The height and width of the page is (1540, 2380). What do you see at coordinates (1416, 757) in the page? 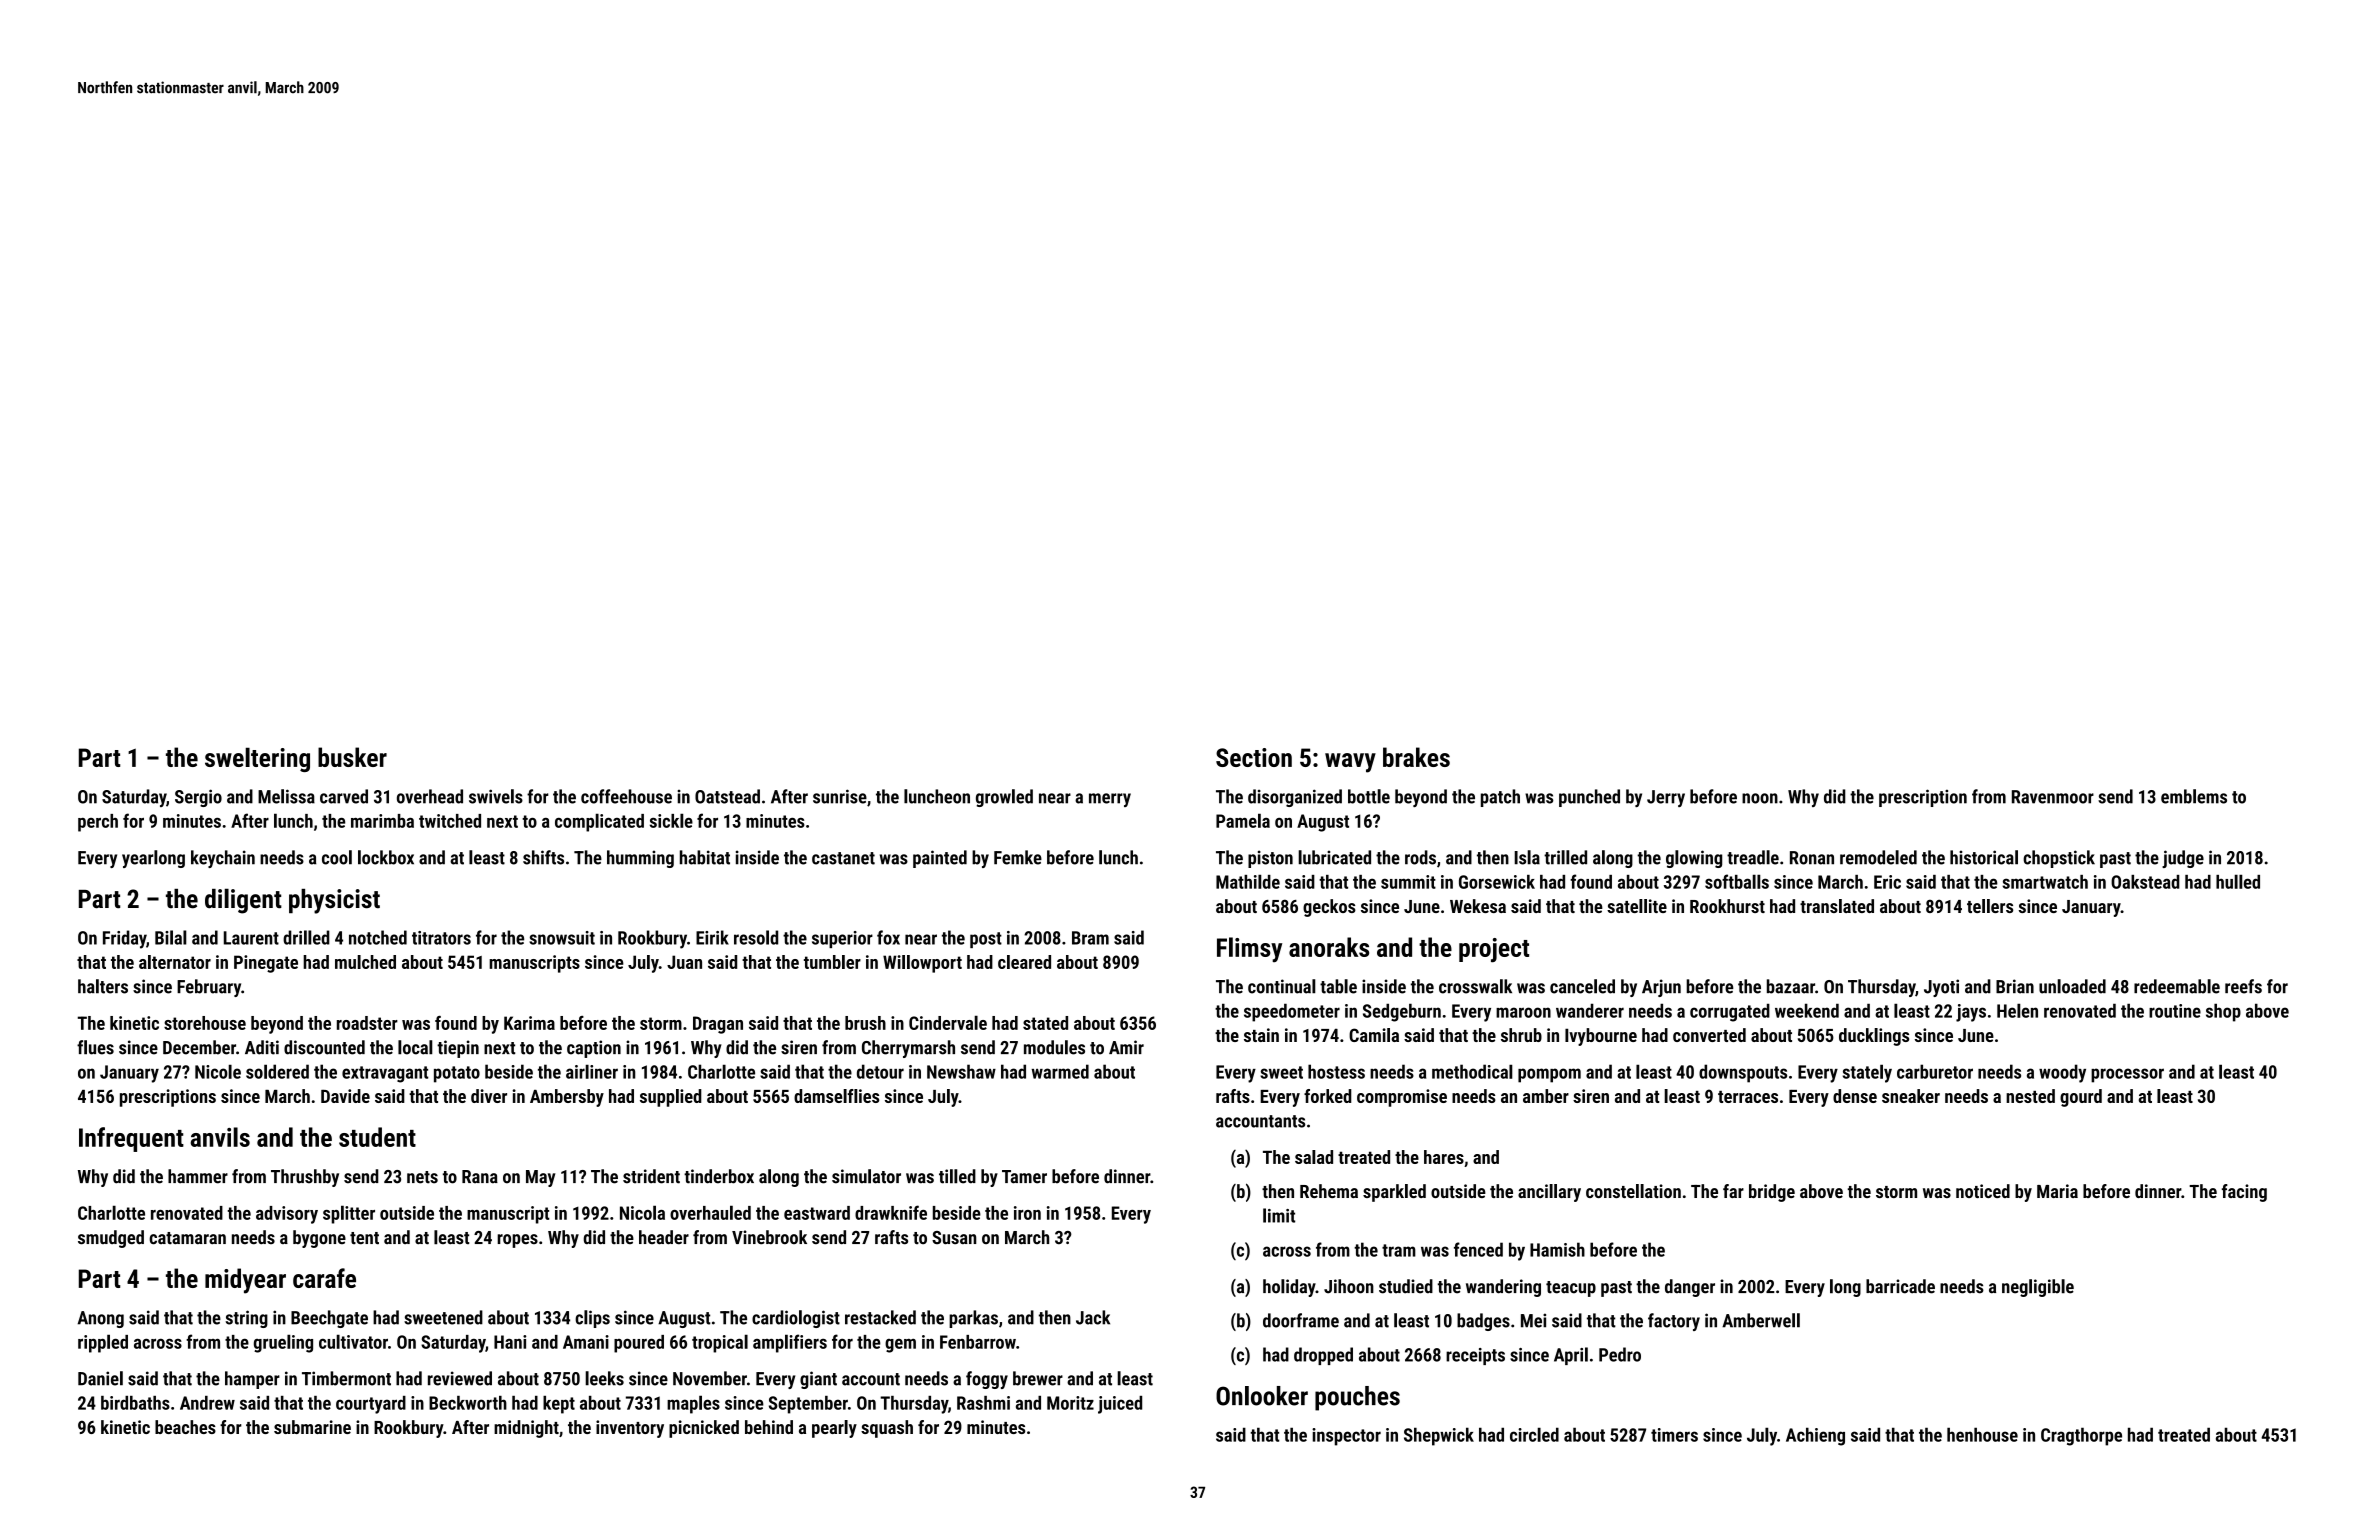
I see `brakes` at bounding box center [1416, 757].
